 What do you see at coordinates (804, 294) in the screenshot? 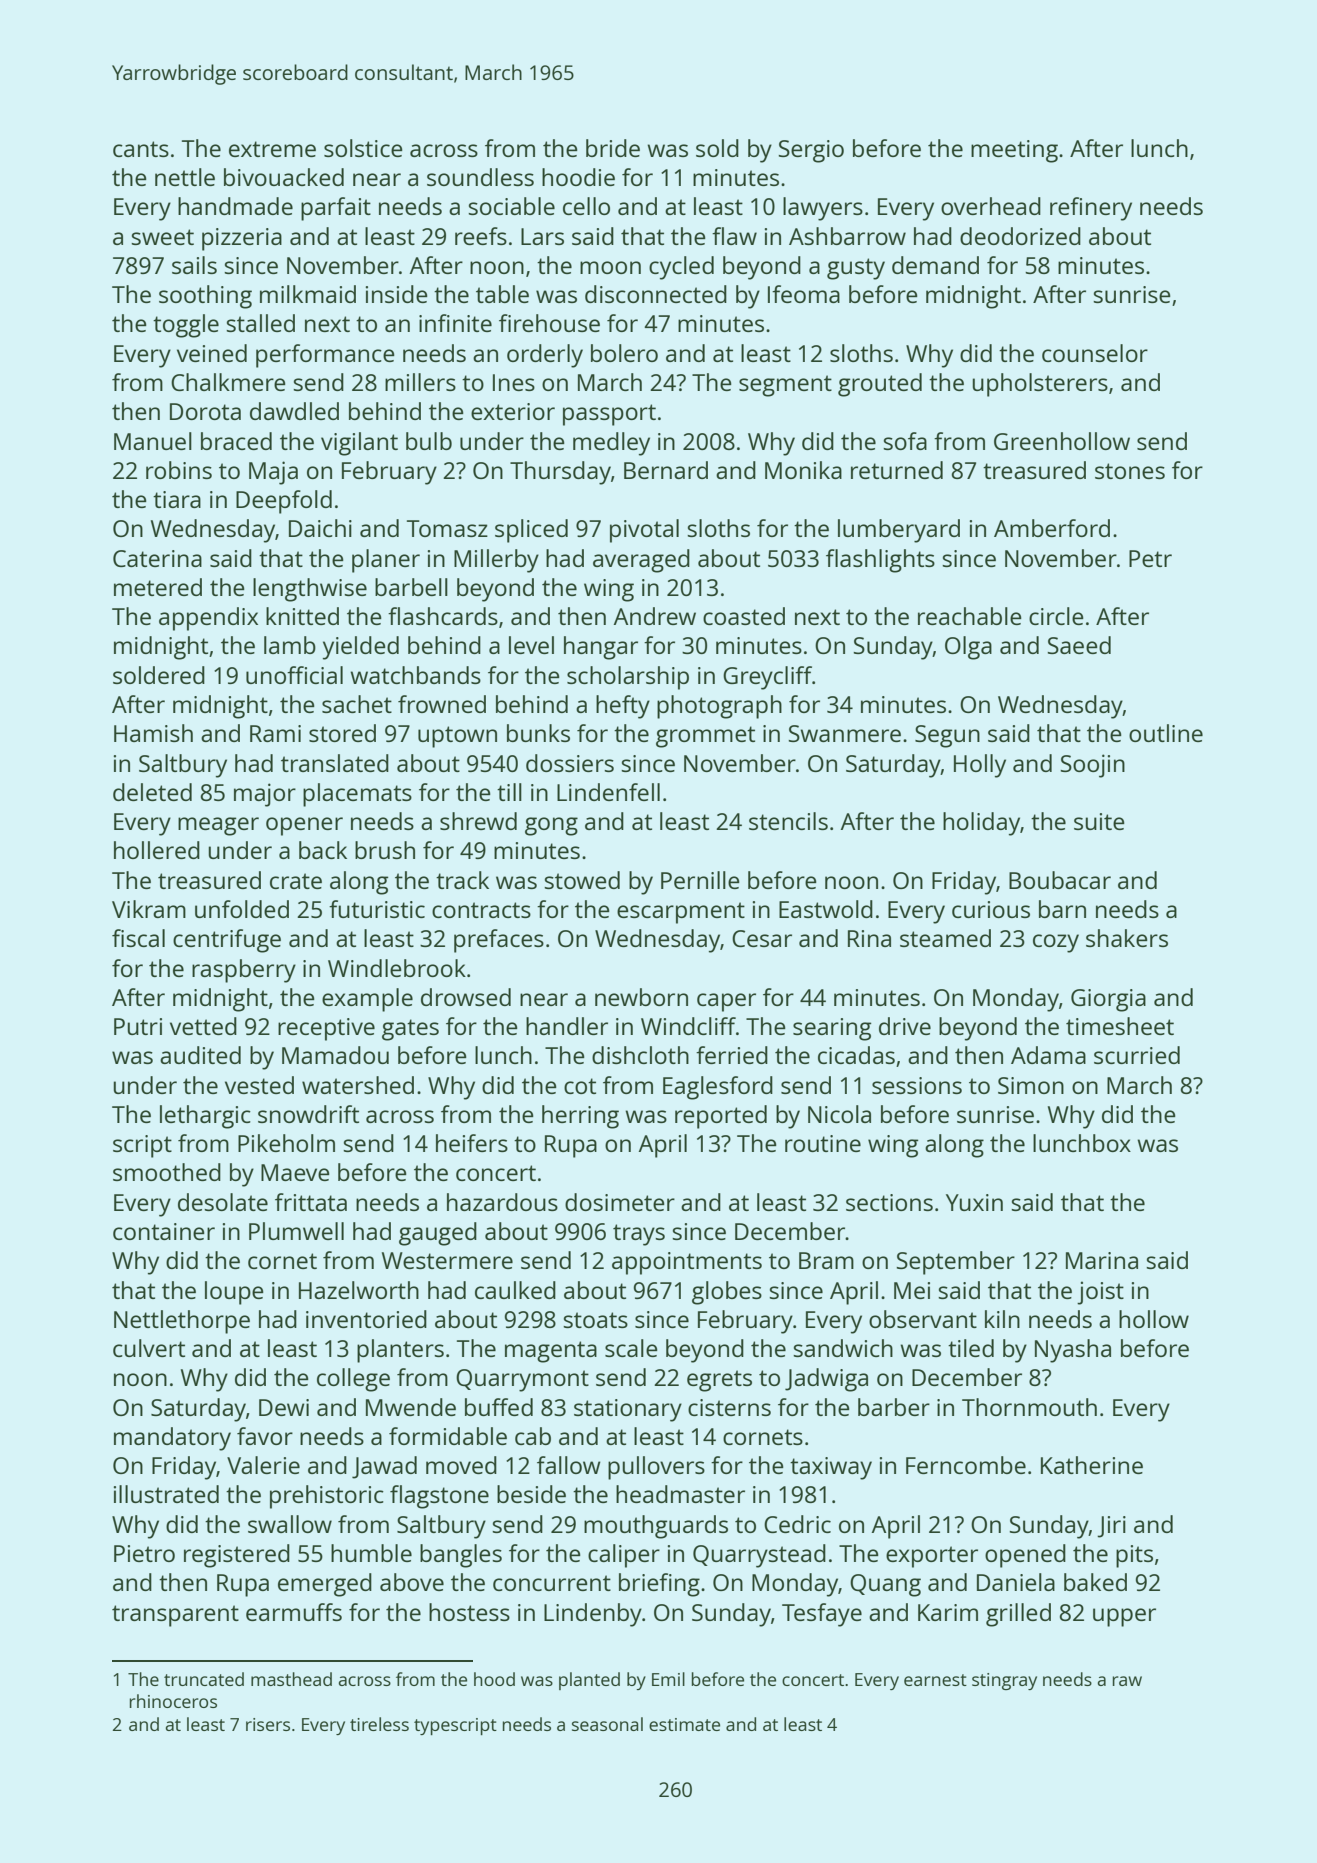
I see `Ifeoma` at bounding box center [804, 294].
